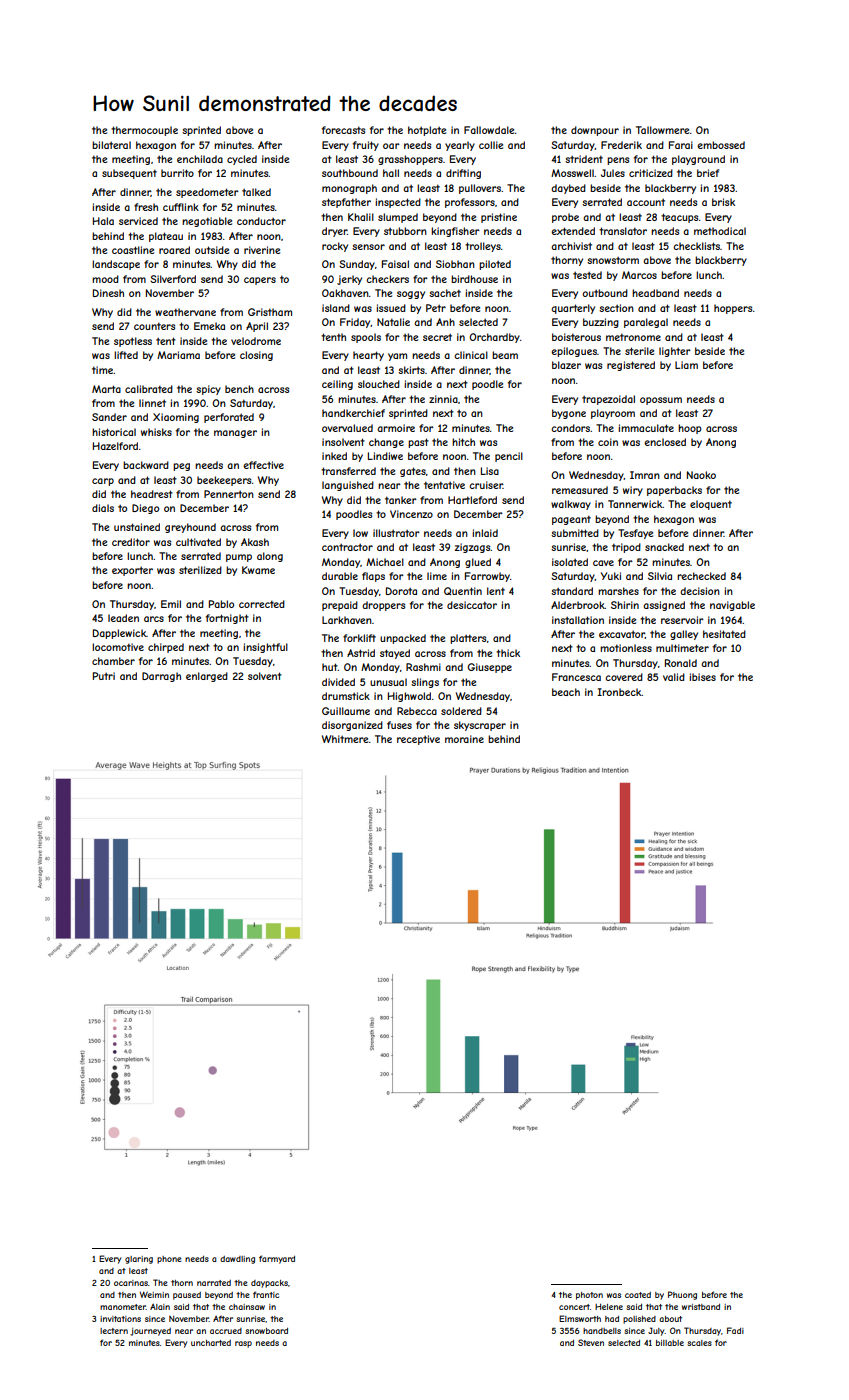 The height and width of the page is (1400, 849). What do you see at coordinates (427, 131) in the page?
I see `hotplate` at bounding box center [427, 131].
